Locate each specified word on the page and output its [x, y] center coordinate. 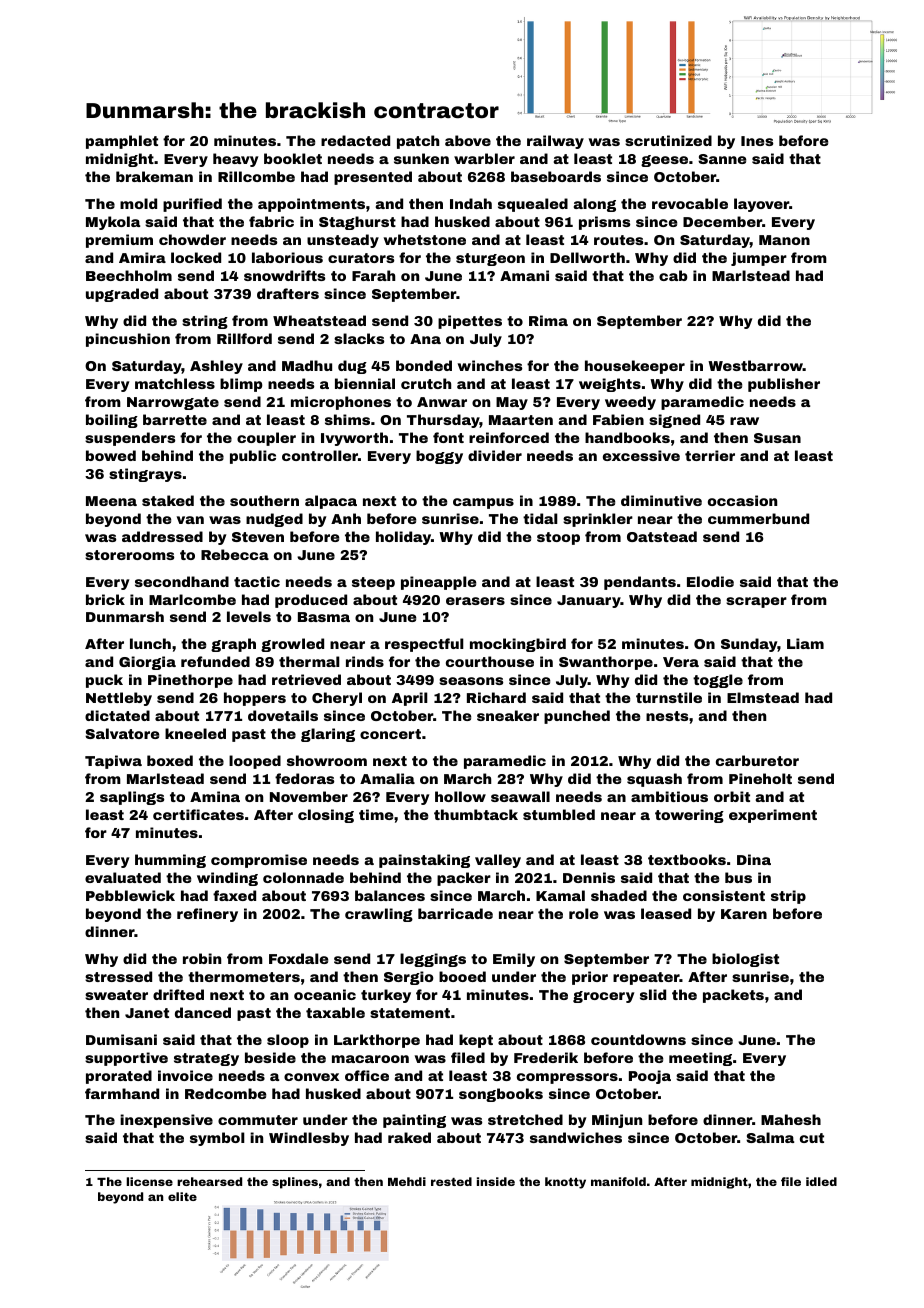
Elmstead [763, 697]
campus [483, 503]
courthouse [490, 661]
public [253, 457]
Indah [471, 203]
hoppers [255, 699]
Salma [770, 1137]
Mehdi [407, 1181]
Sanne [722, 159]
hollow [460, 796]
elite [182, 1196]
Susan [777, 438]
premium [119, 241]
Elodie [710, 581]
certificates [198, 814]
